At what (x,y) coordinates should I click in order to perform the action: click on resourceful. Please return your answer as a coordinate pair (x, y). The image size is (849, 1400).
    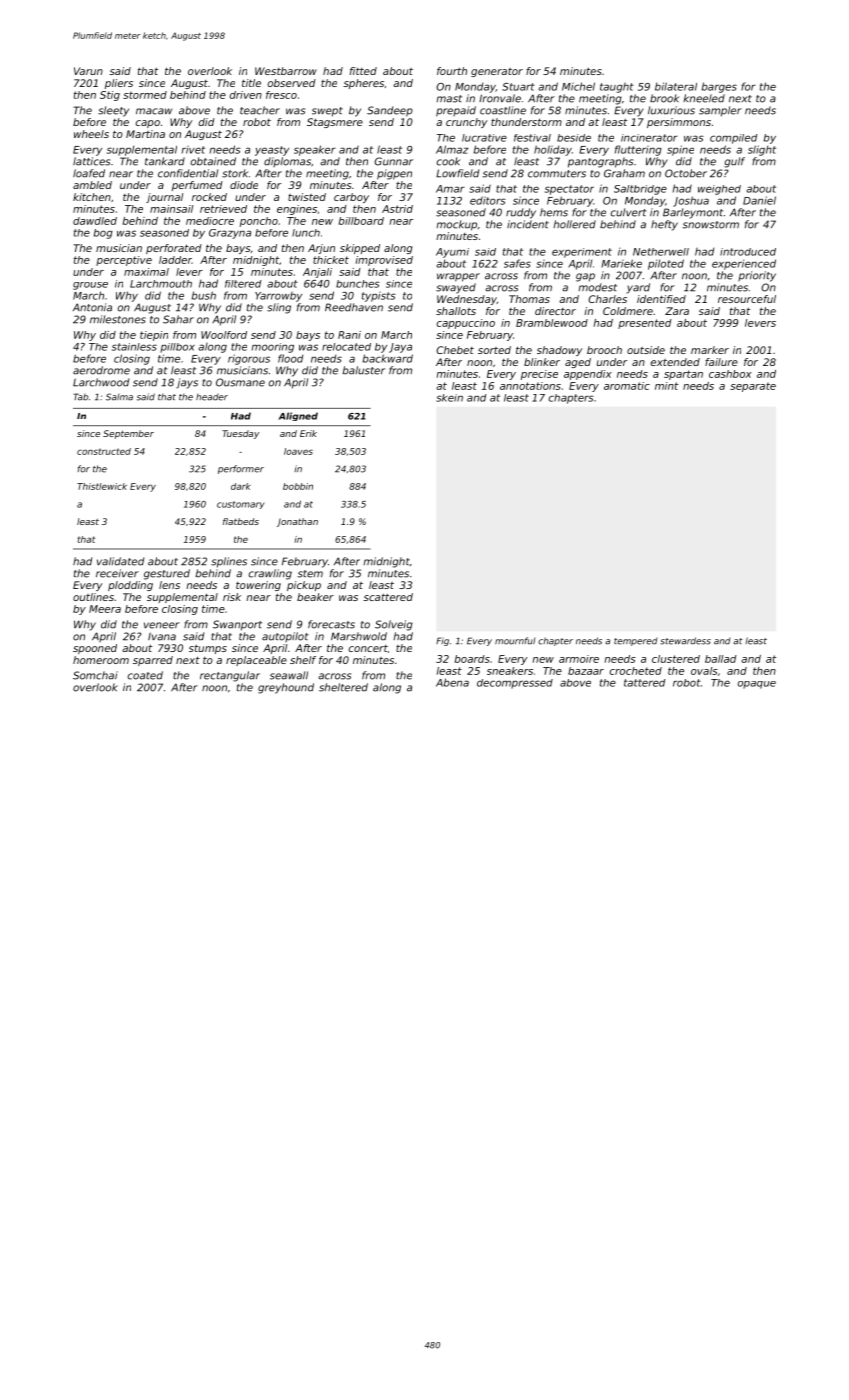
    Looking at the image, I should click on (747, 299).
